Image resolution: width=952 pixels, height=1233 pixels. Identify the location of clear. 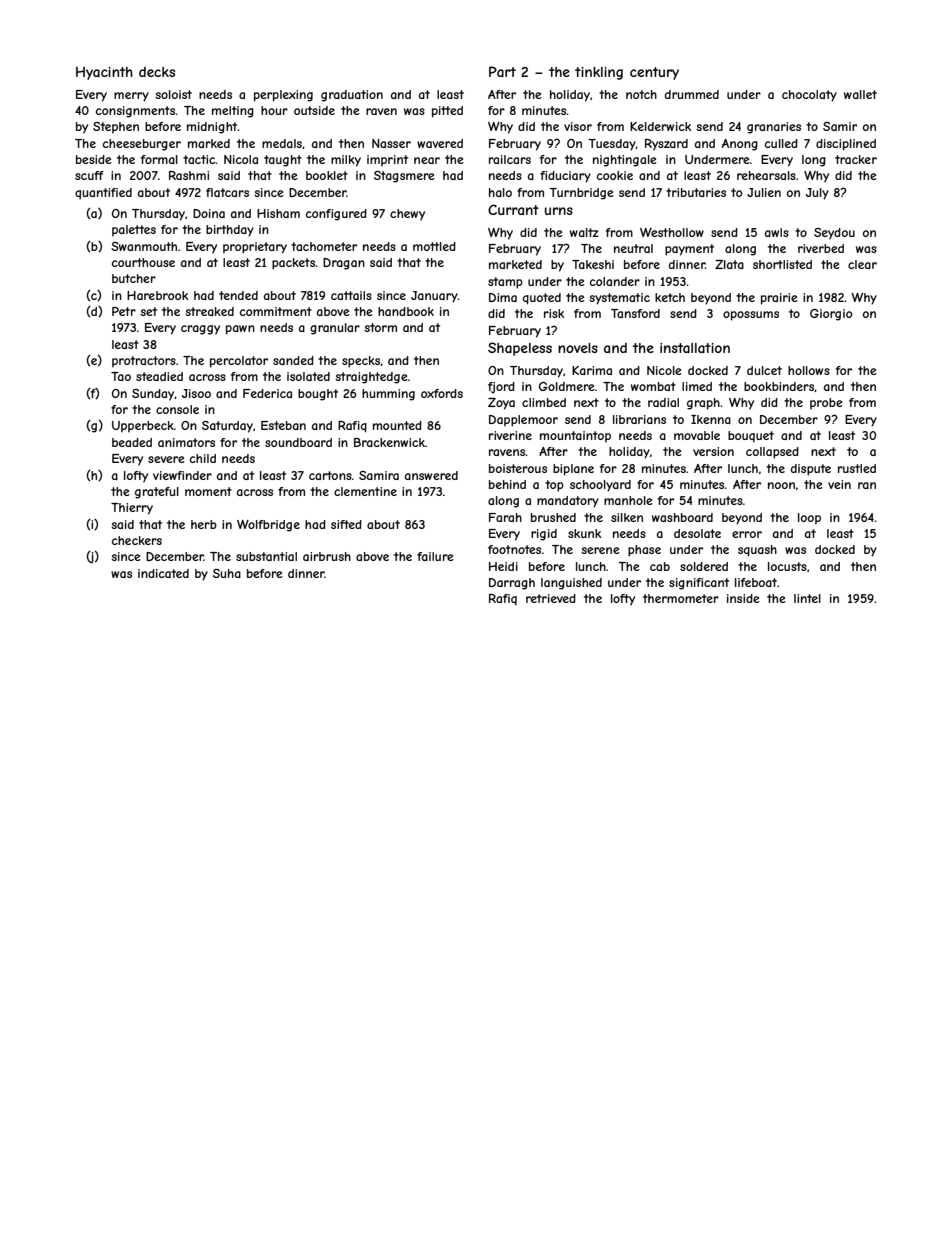
(862, 264).
